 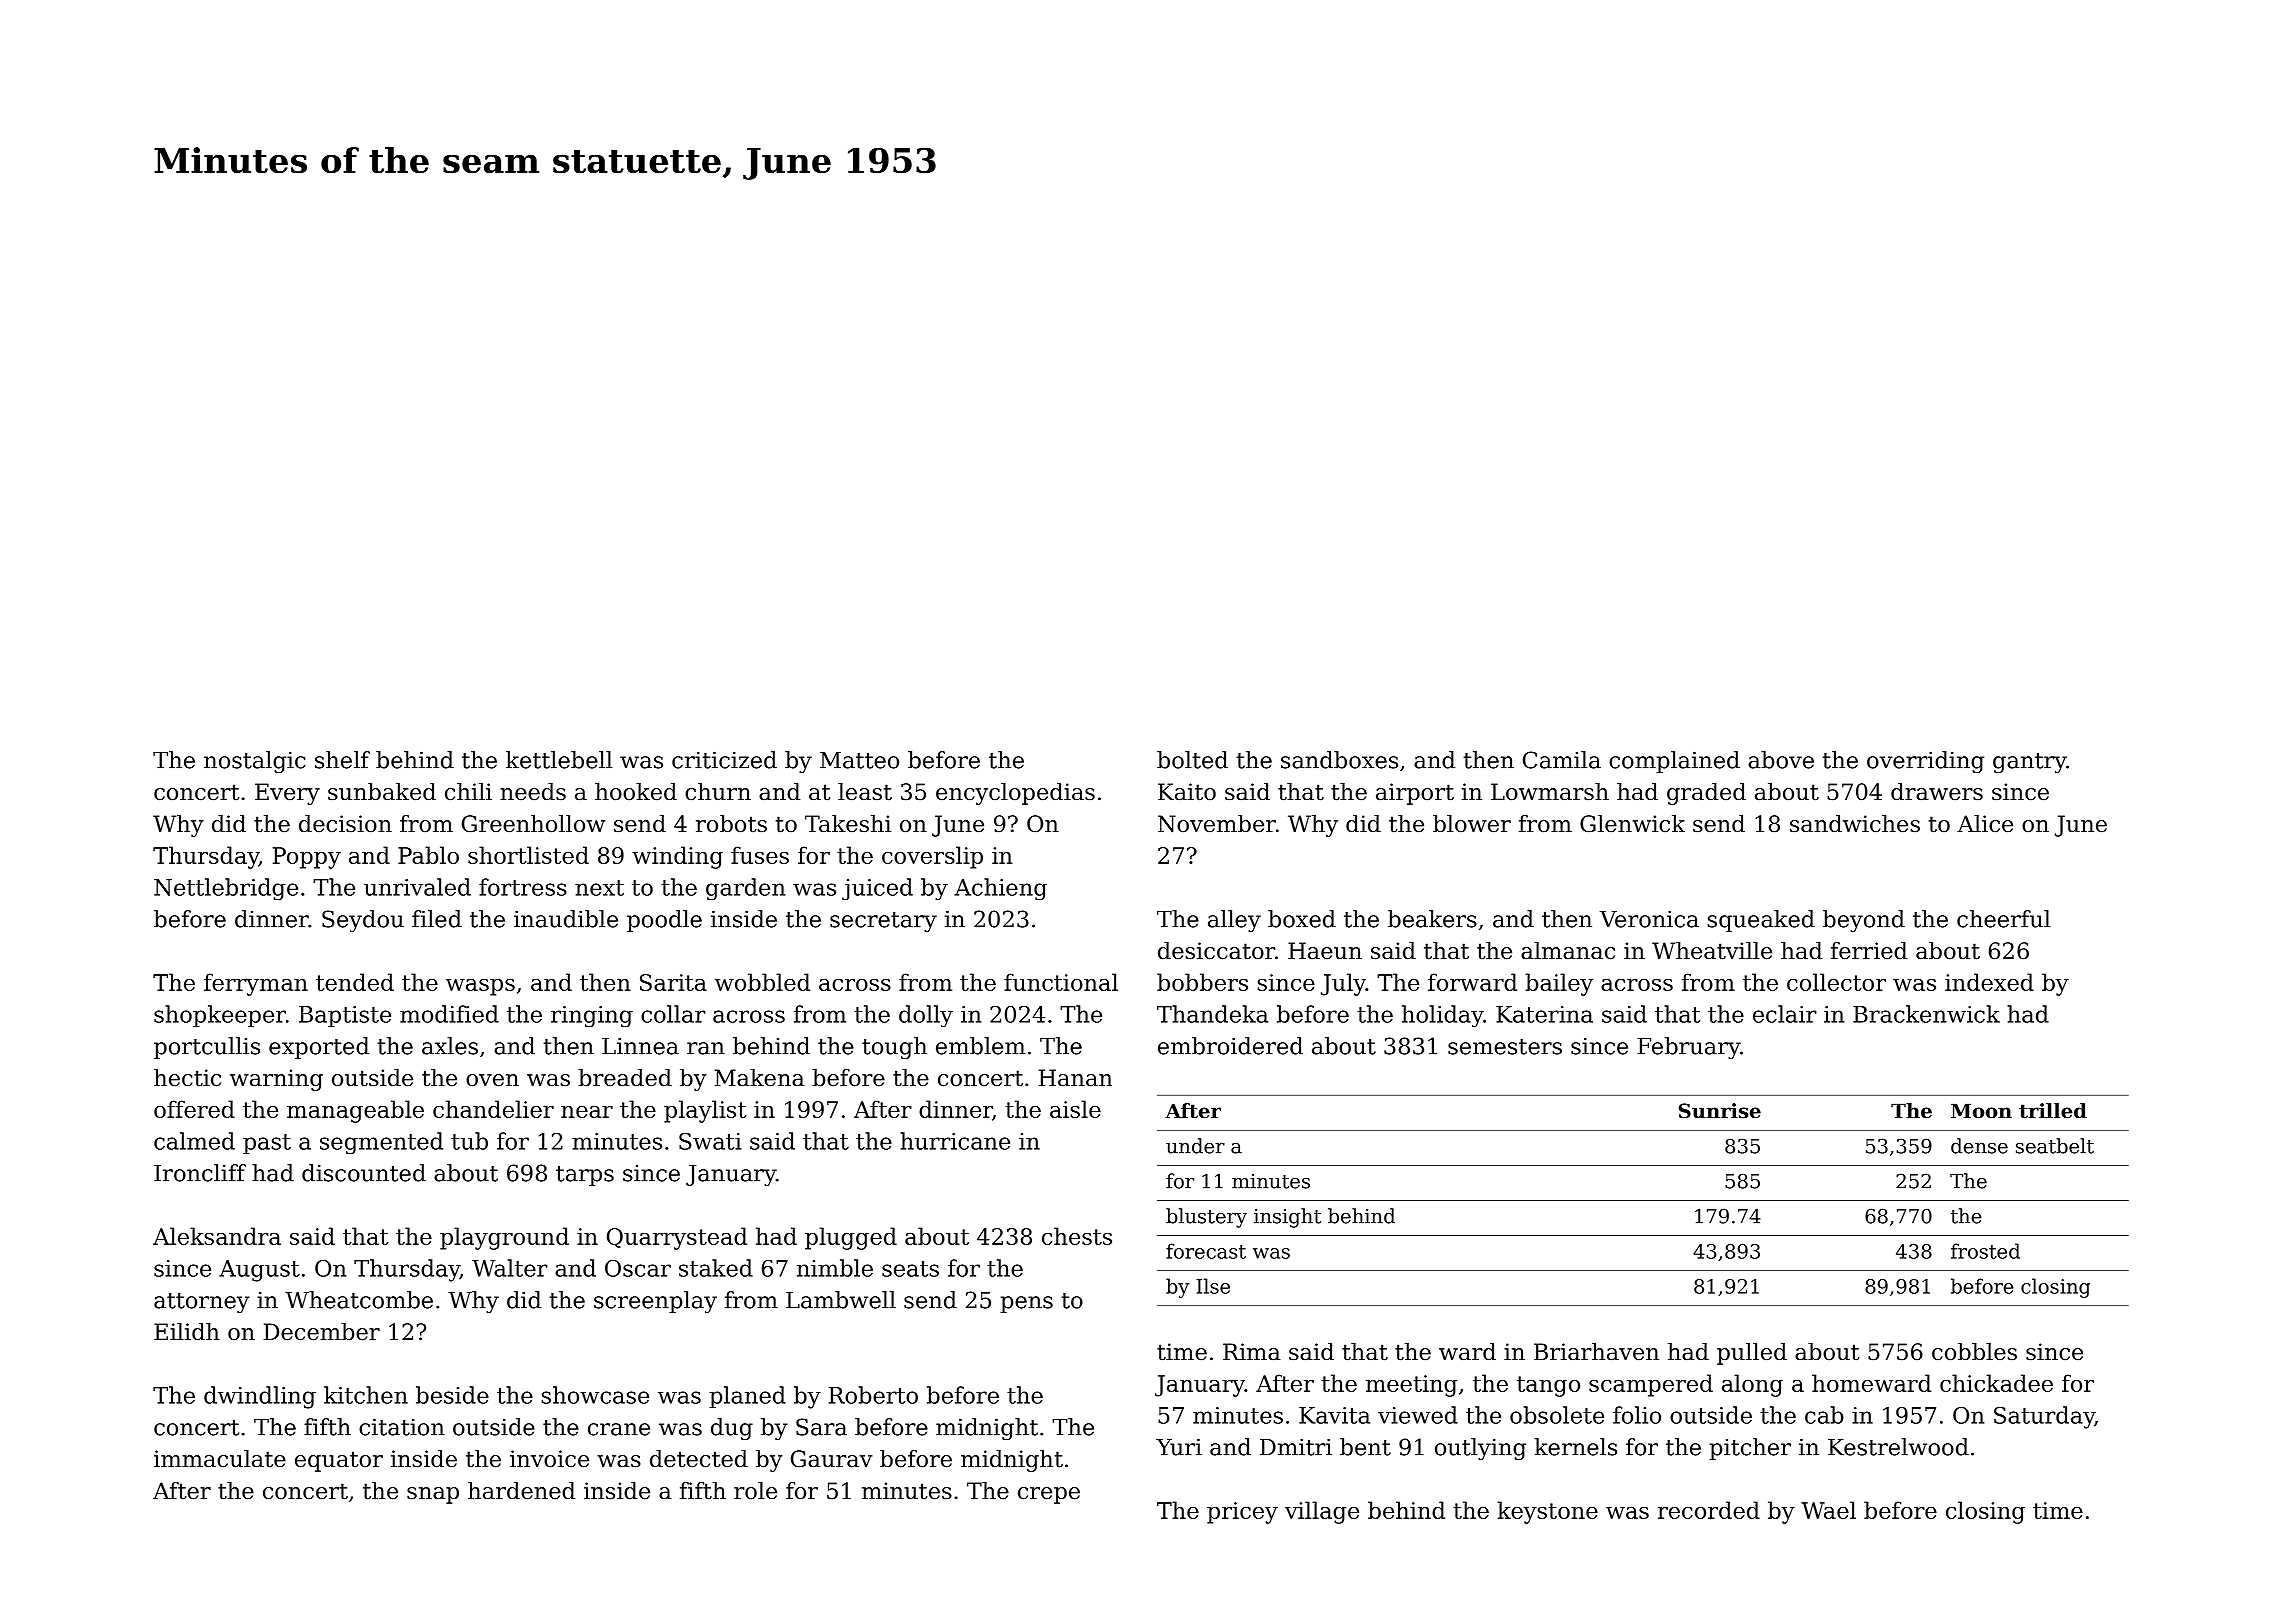 I want to click on Seydou, so click(x=363, y=921).
